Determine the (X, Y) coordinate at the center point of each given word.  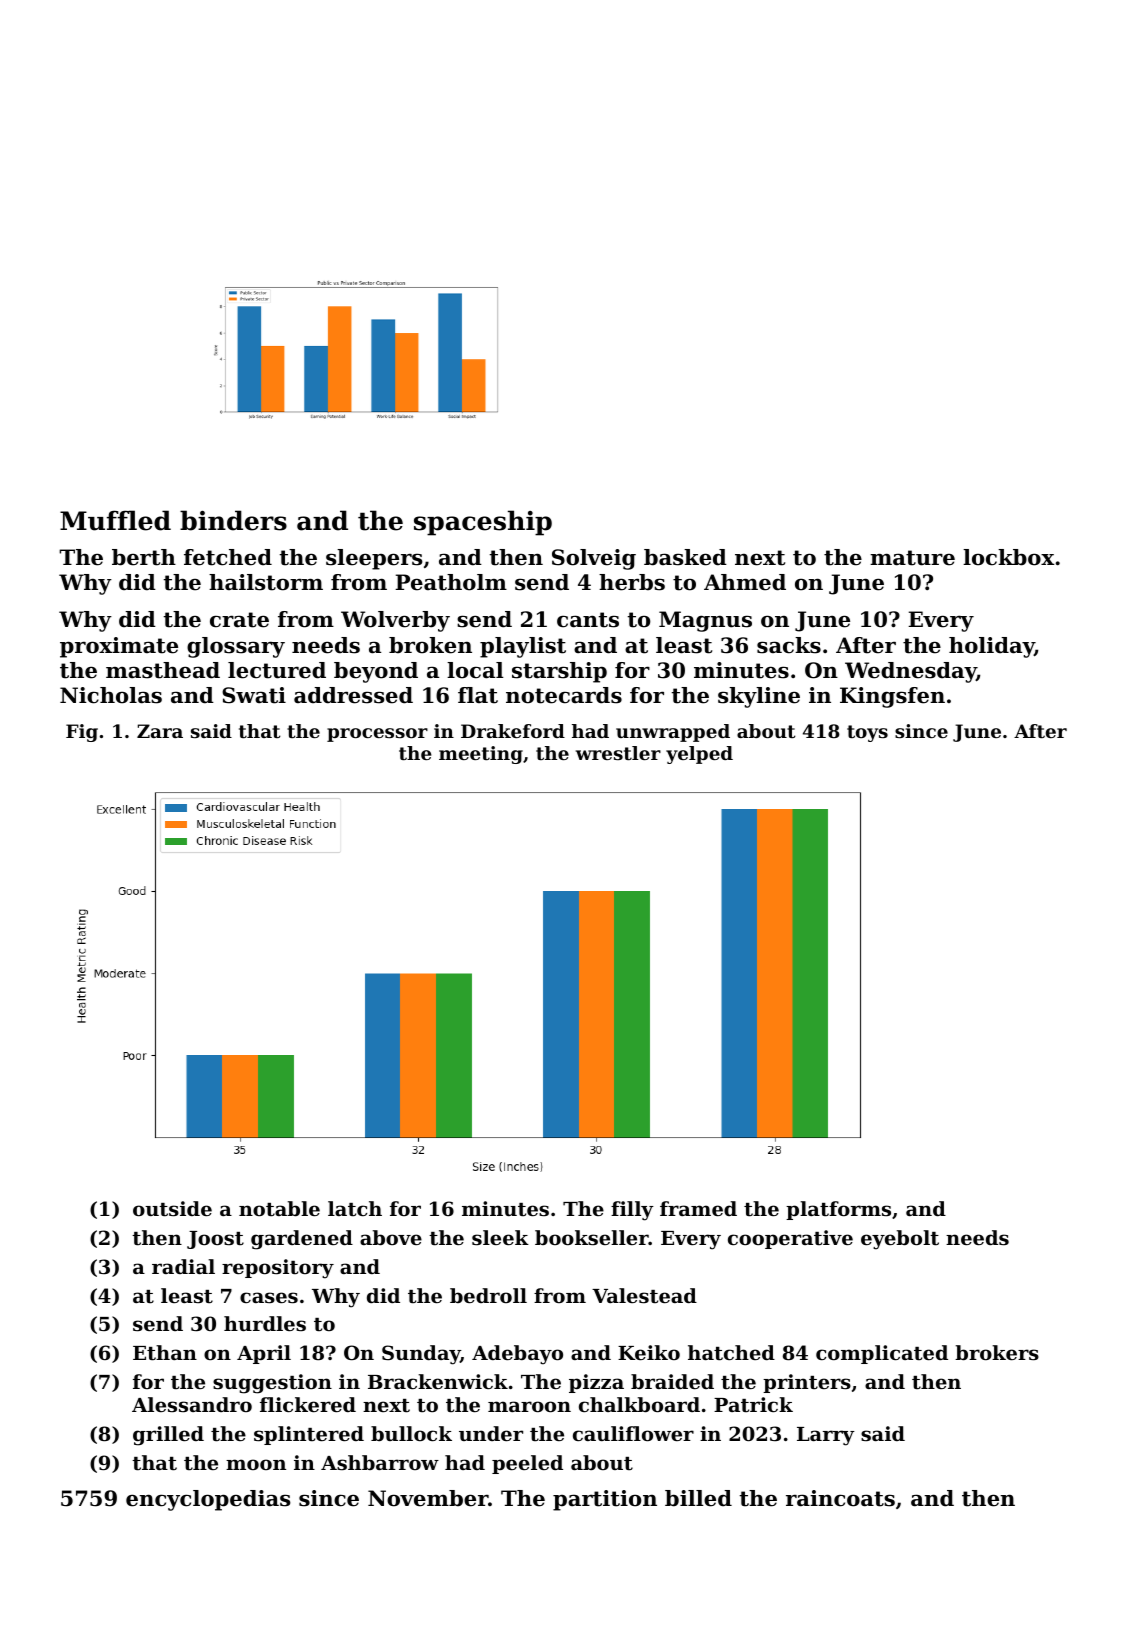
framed (698, 1208)
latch (355, 1208)
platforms (838, 1210)
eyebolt (900, 1240)
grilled (168, 1436)
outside (172, 1209)
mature (912, 558)
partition (605, 1500)
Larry (826, 1436)
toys (867, 733)
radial (183, 1266)
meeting (481, 755)
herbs (632, 582)
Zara (160, 731)
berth (144, 557)
